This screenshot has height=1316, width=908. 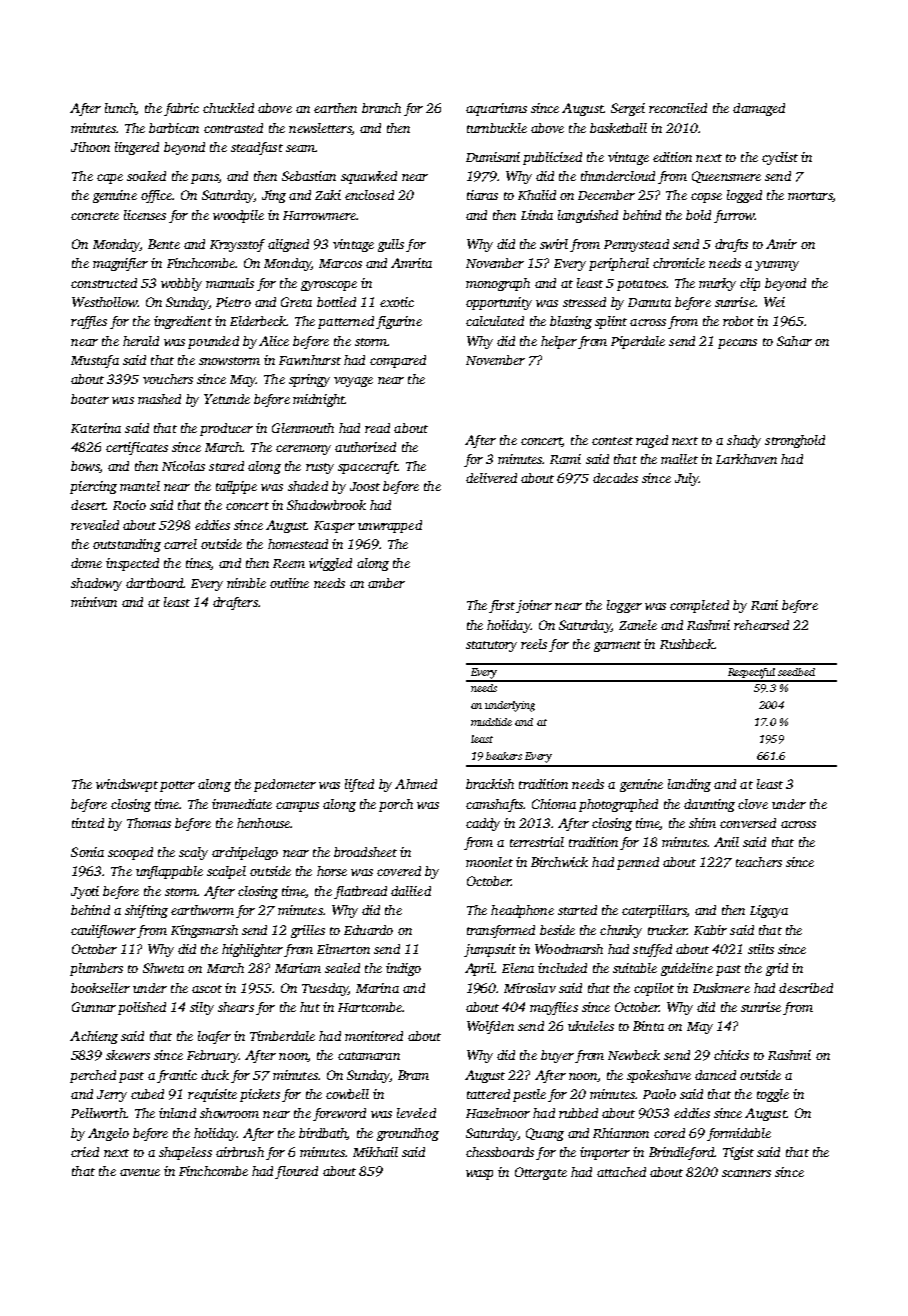 I want to click on constructed, so click(x=104, y=283).
